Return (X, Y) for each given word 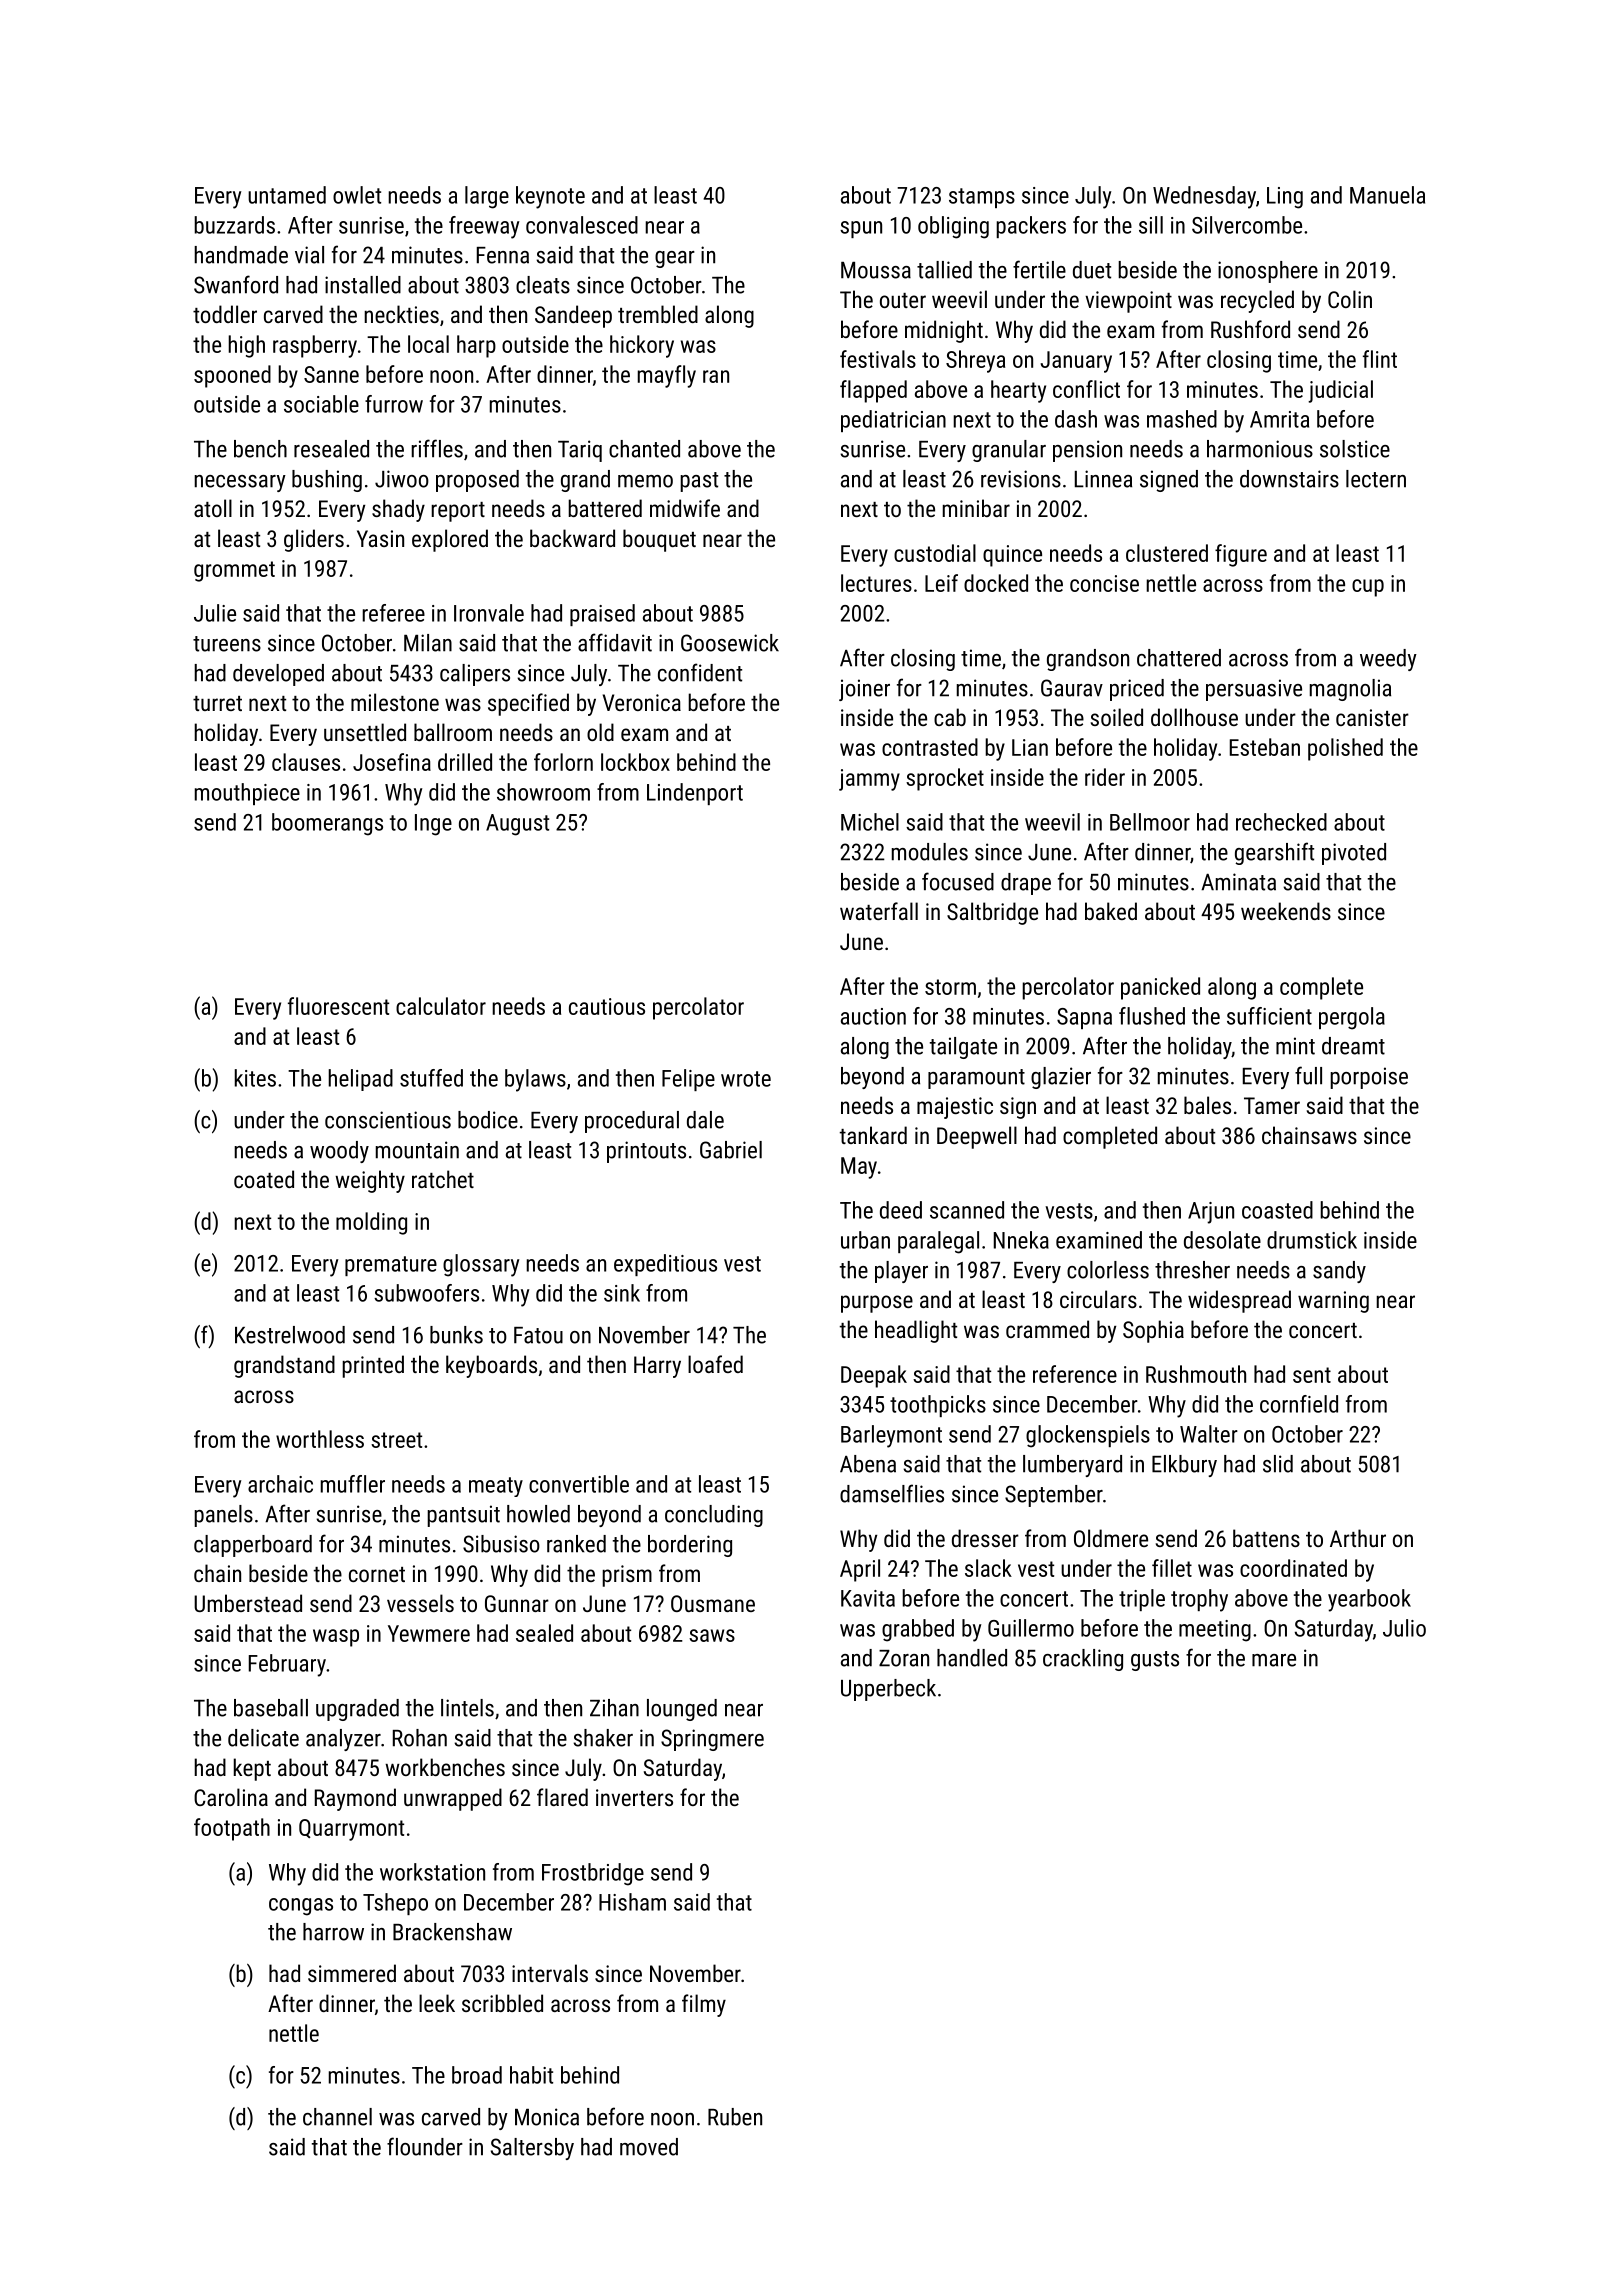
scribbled (502, 2003)
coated (264, 1179)
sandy (1339, 1272)
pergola (1352, 1018)
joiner (864, 690)
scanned (967, 1210)
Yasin (380, 538)
